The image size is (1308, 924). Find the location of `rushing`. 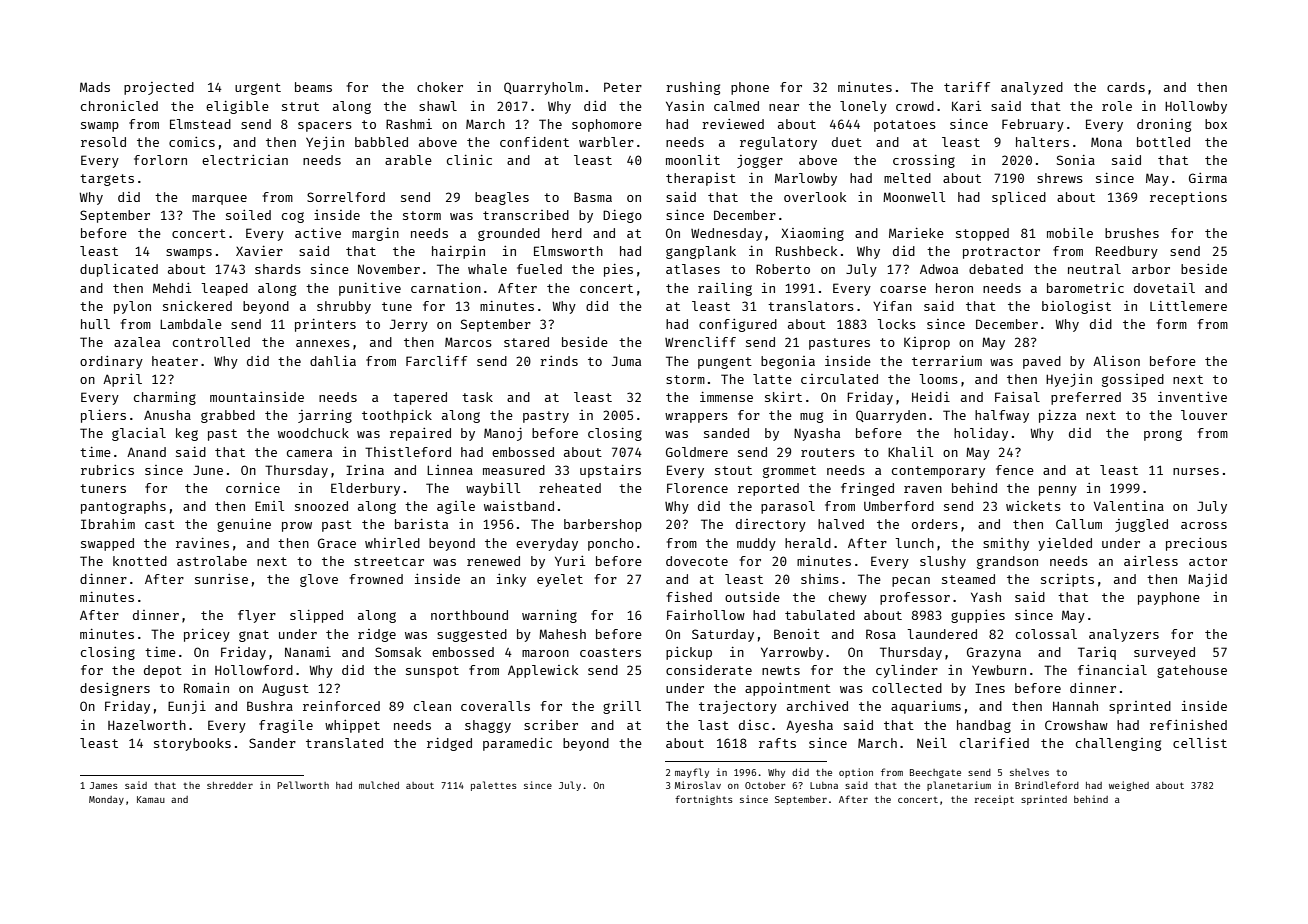

rushing is located at coordinates (693, 88).
